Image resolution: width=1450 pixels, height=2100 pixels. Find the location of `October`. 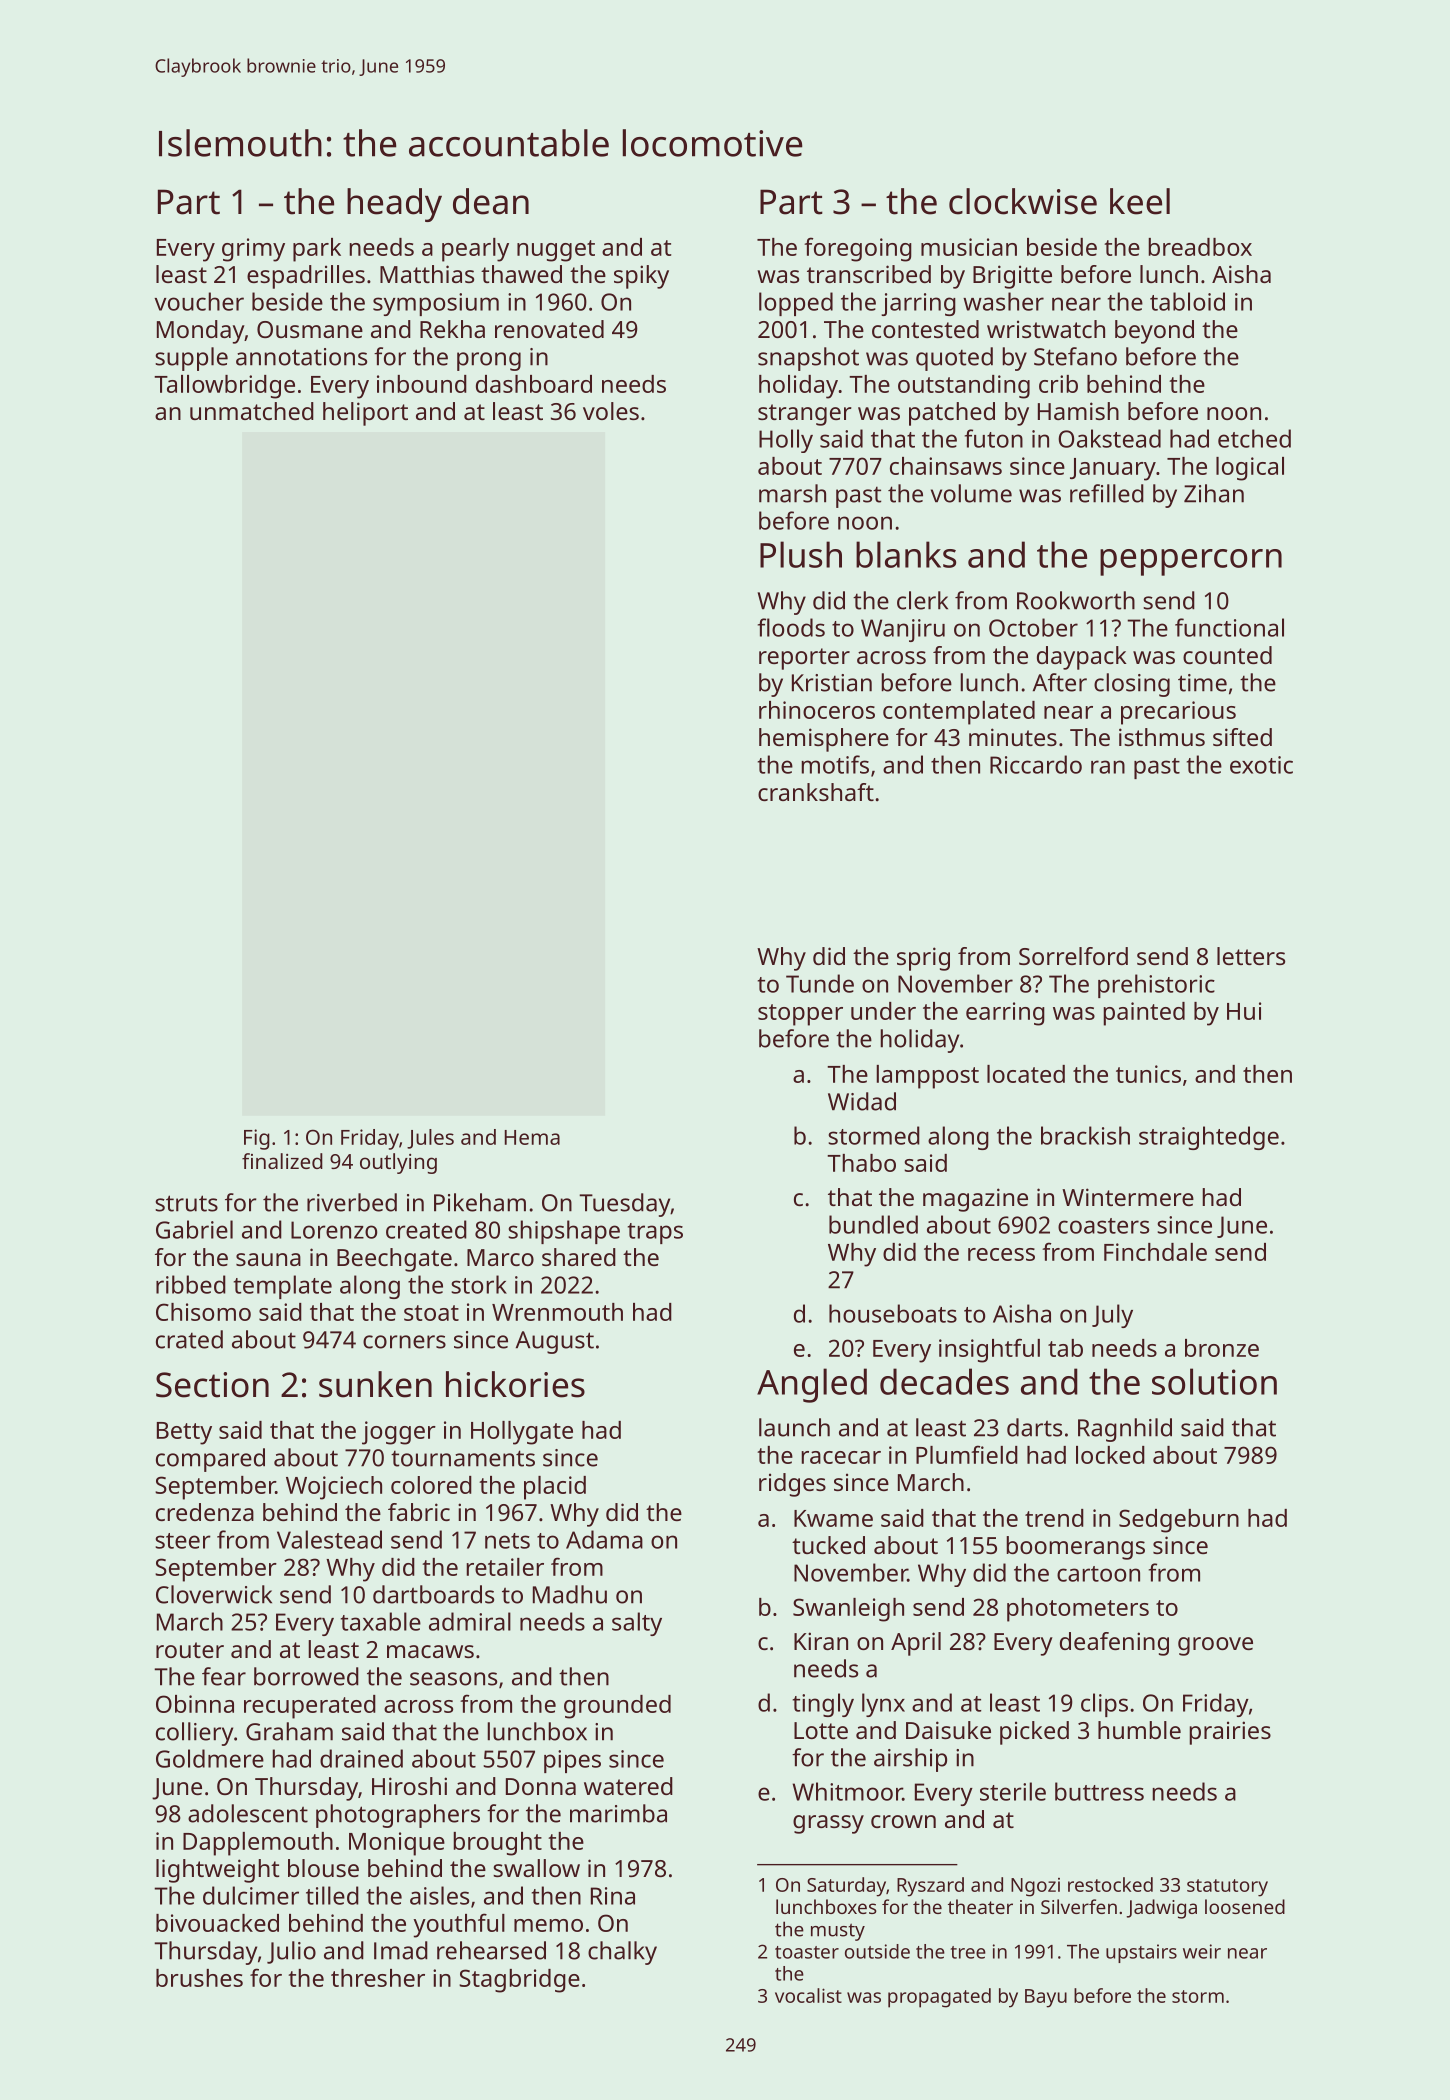

October is located at coordinates (1033, 627).
